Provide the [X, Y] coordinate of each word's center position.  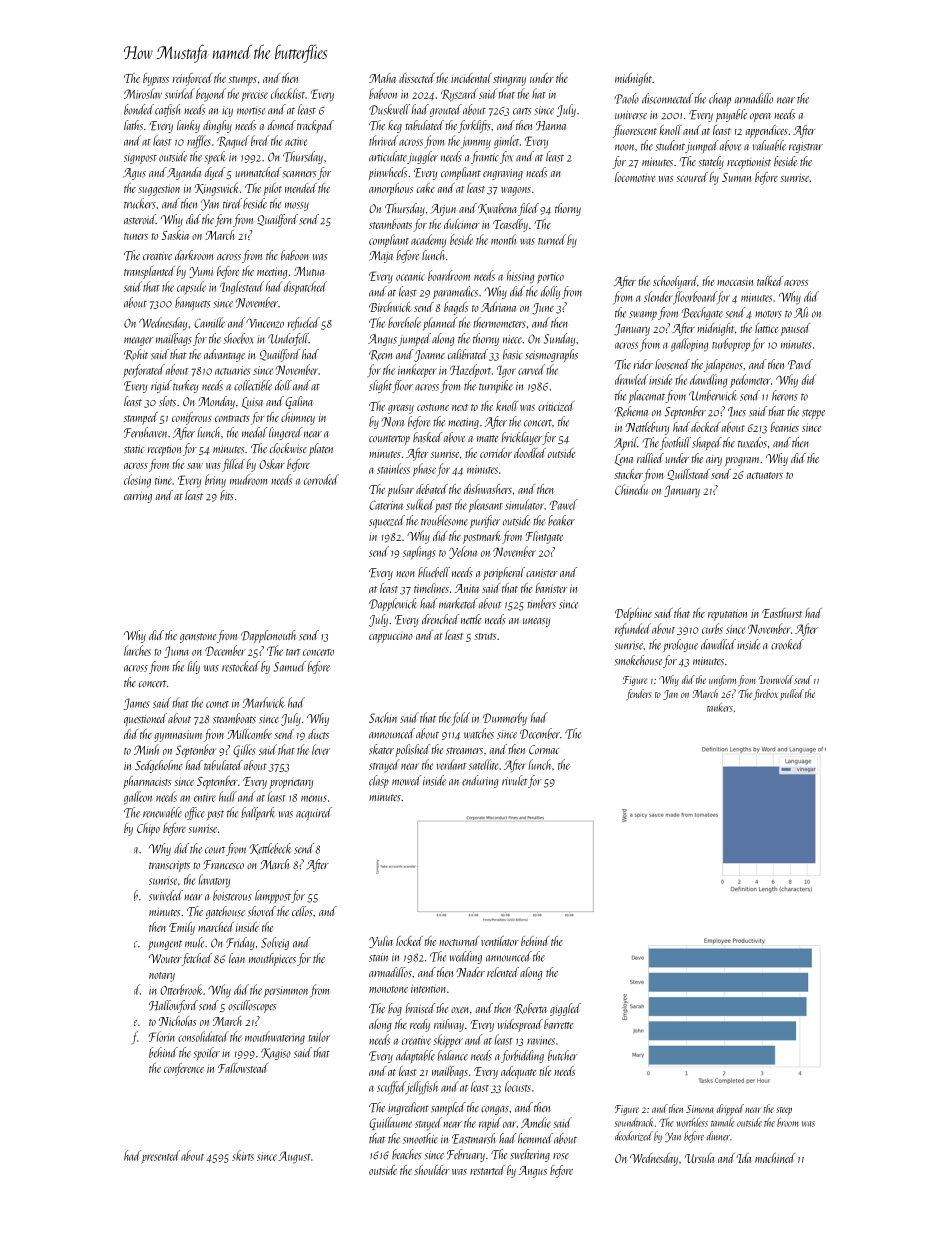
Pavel [800, 364]
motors [768, 314]
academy [428, 241]
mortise [251, 110]
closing [137, 481]
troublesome [444, 520]
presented [161, 1156]
